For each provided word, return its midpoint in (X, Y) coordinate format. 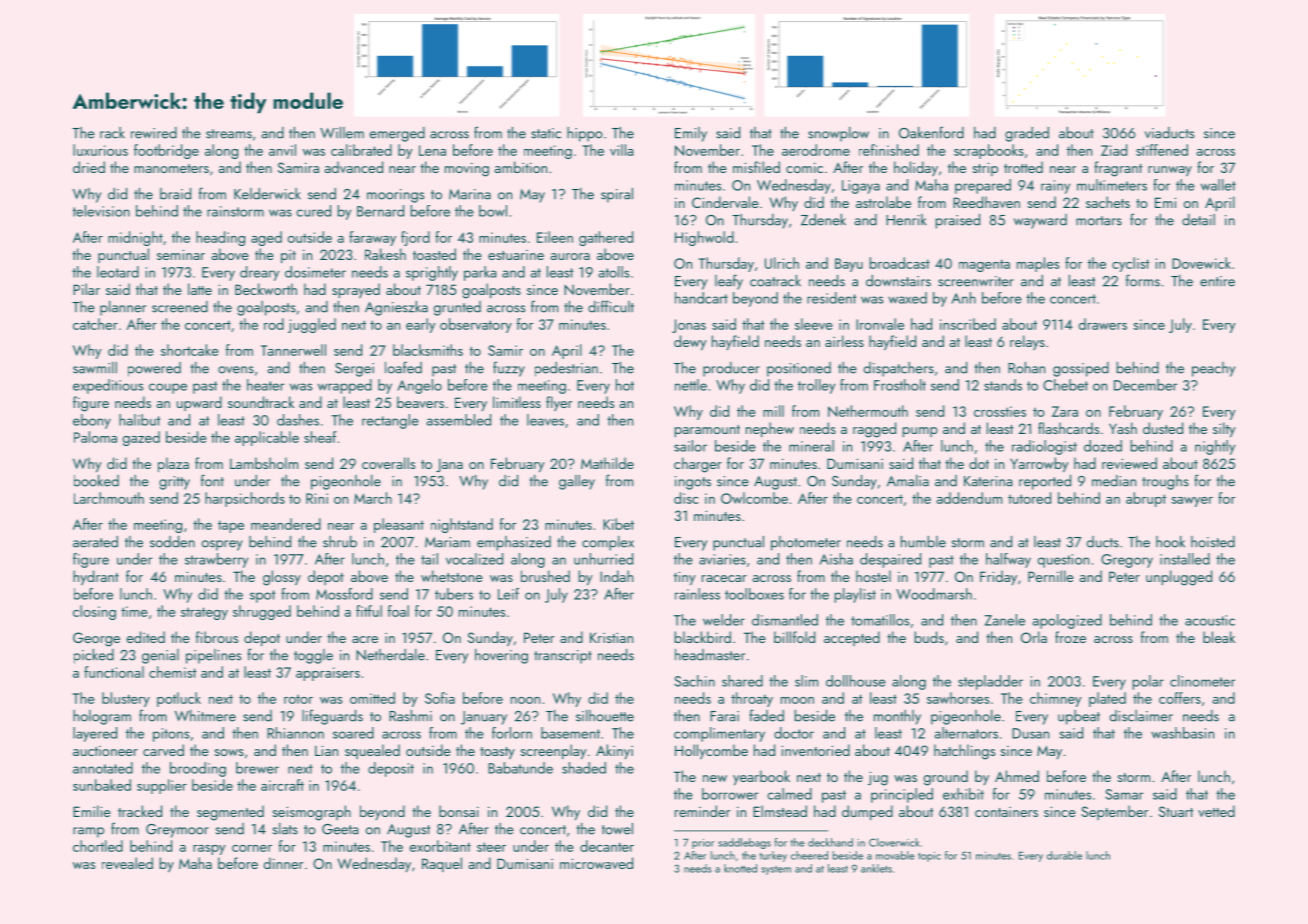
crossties (1000, 411)
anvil (282, 150)
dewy (690, 343)
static (546, 133)
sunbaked (102, 785)
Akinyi (614, 751)
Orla (1034, 637)
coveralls (388, 463)
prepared (983, 186)
